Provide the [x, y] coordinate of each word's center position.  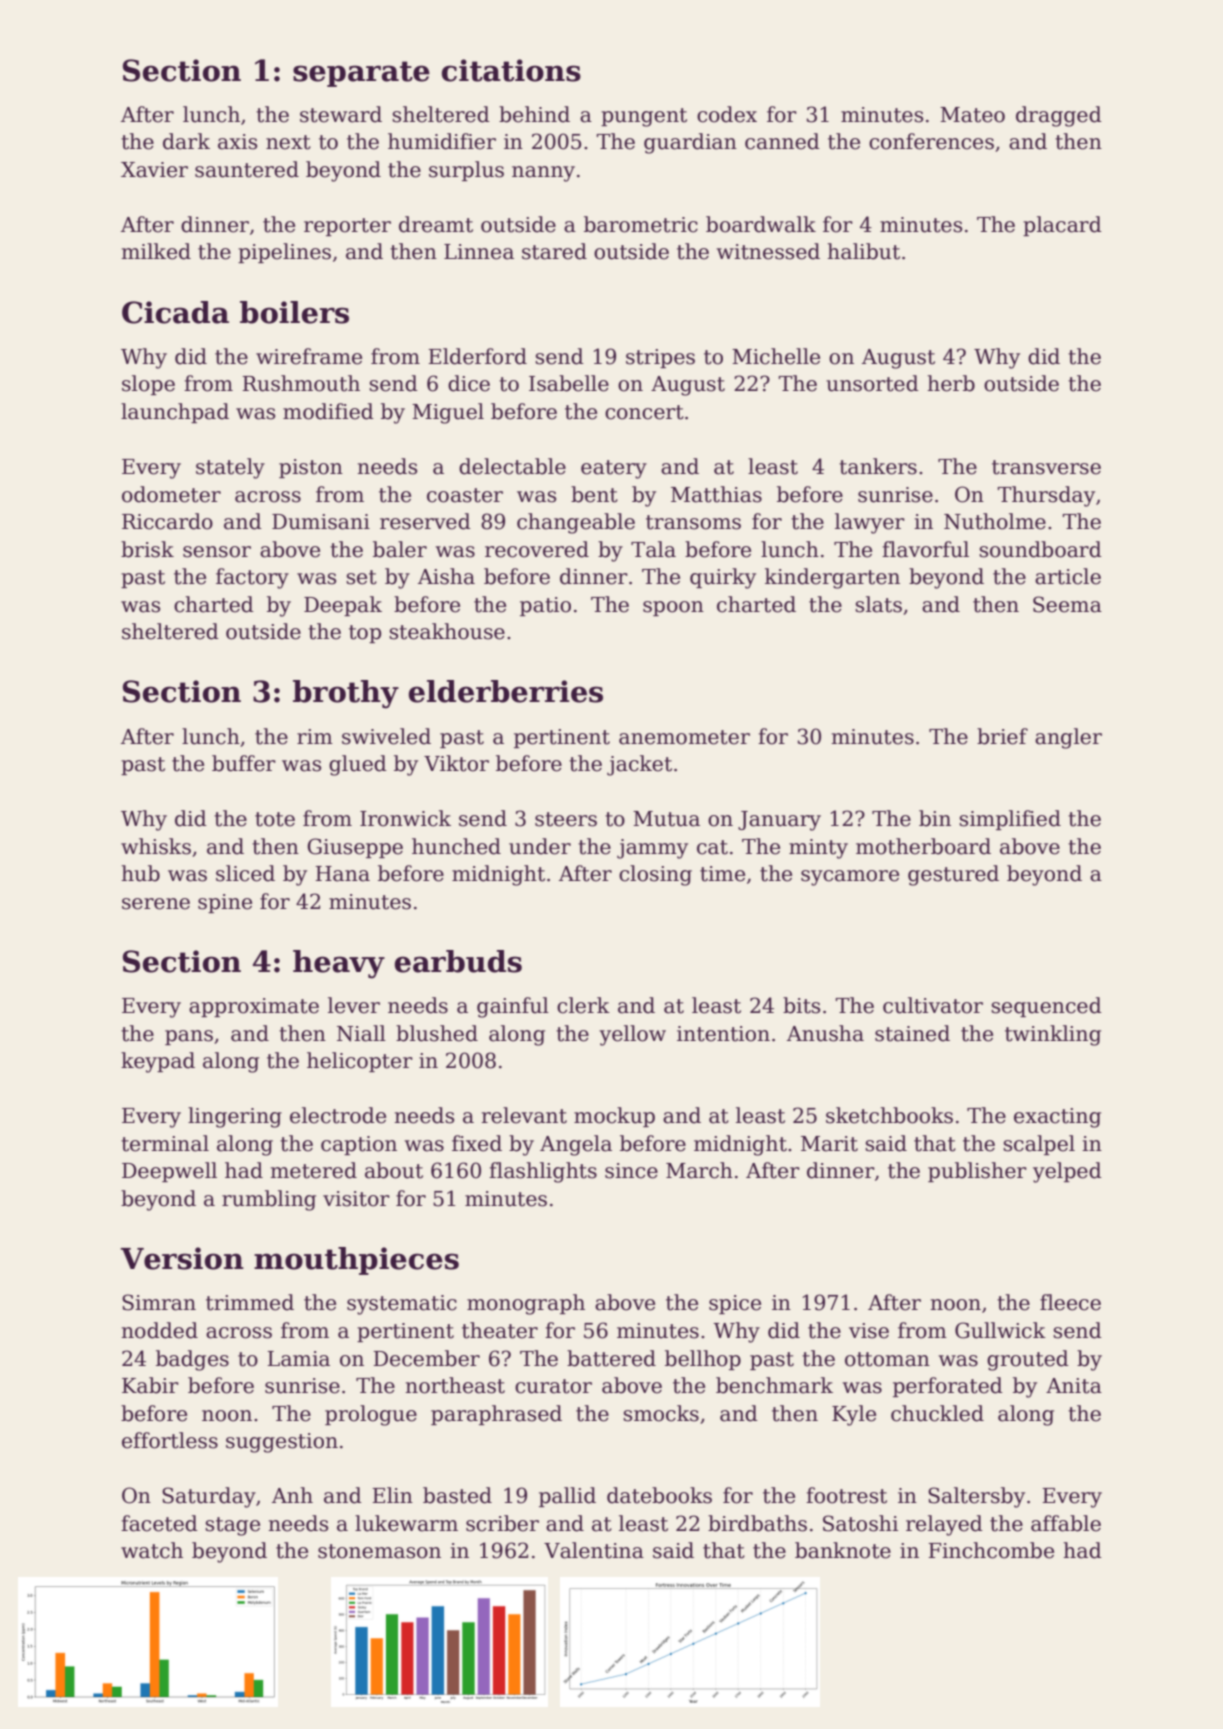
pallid [567, 1497]
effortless [170, 1440]
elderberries [506, 691]
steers [566, 819]
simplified [1010, 820]
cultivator [933, 1005]
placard [1062, 226]
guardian [690, 143]
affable [1066, 1523]
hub [140, 873]
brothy [346, 694]
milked [156, 251]
